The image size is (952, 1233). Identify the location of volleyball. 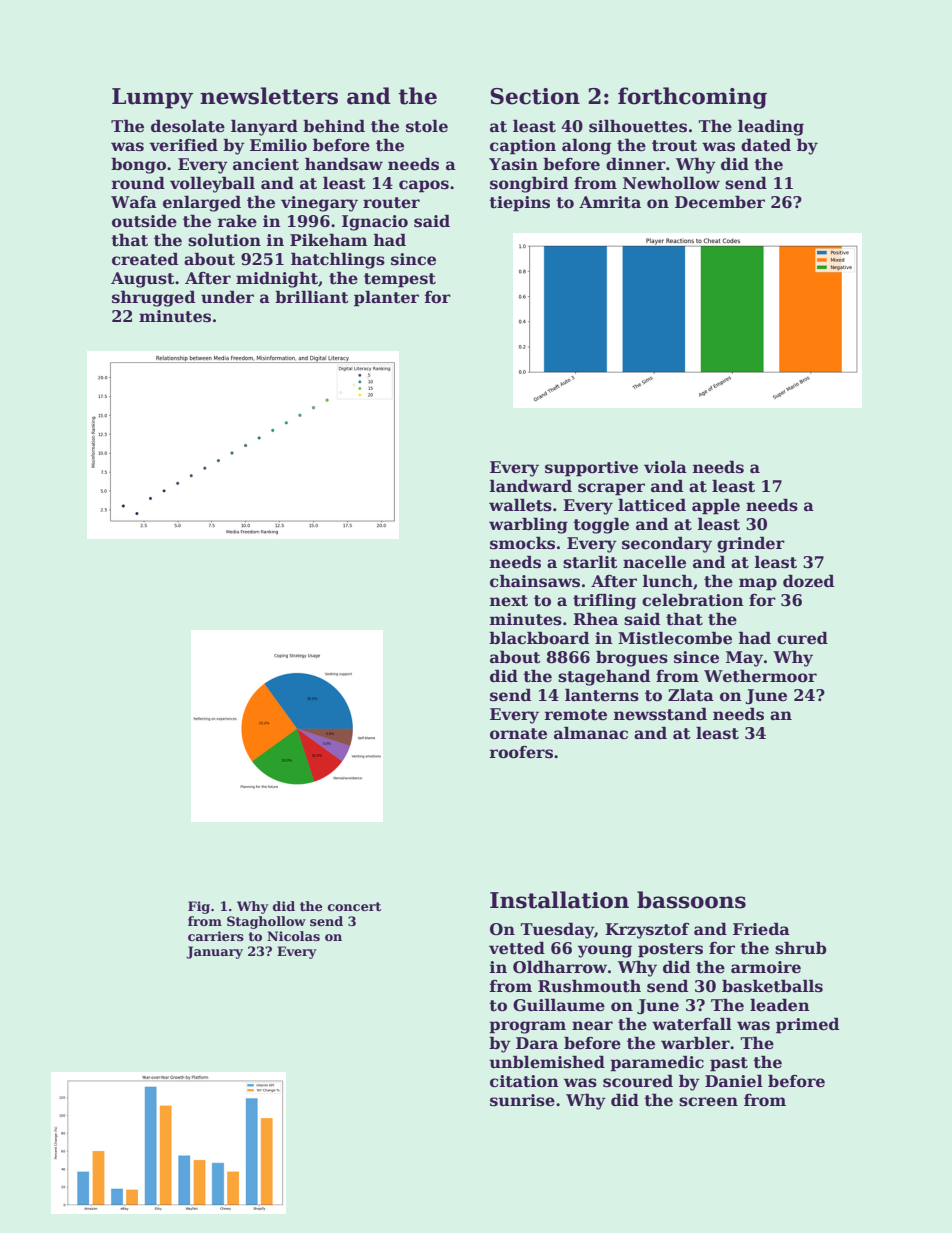
(212, 184).
